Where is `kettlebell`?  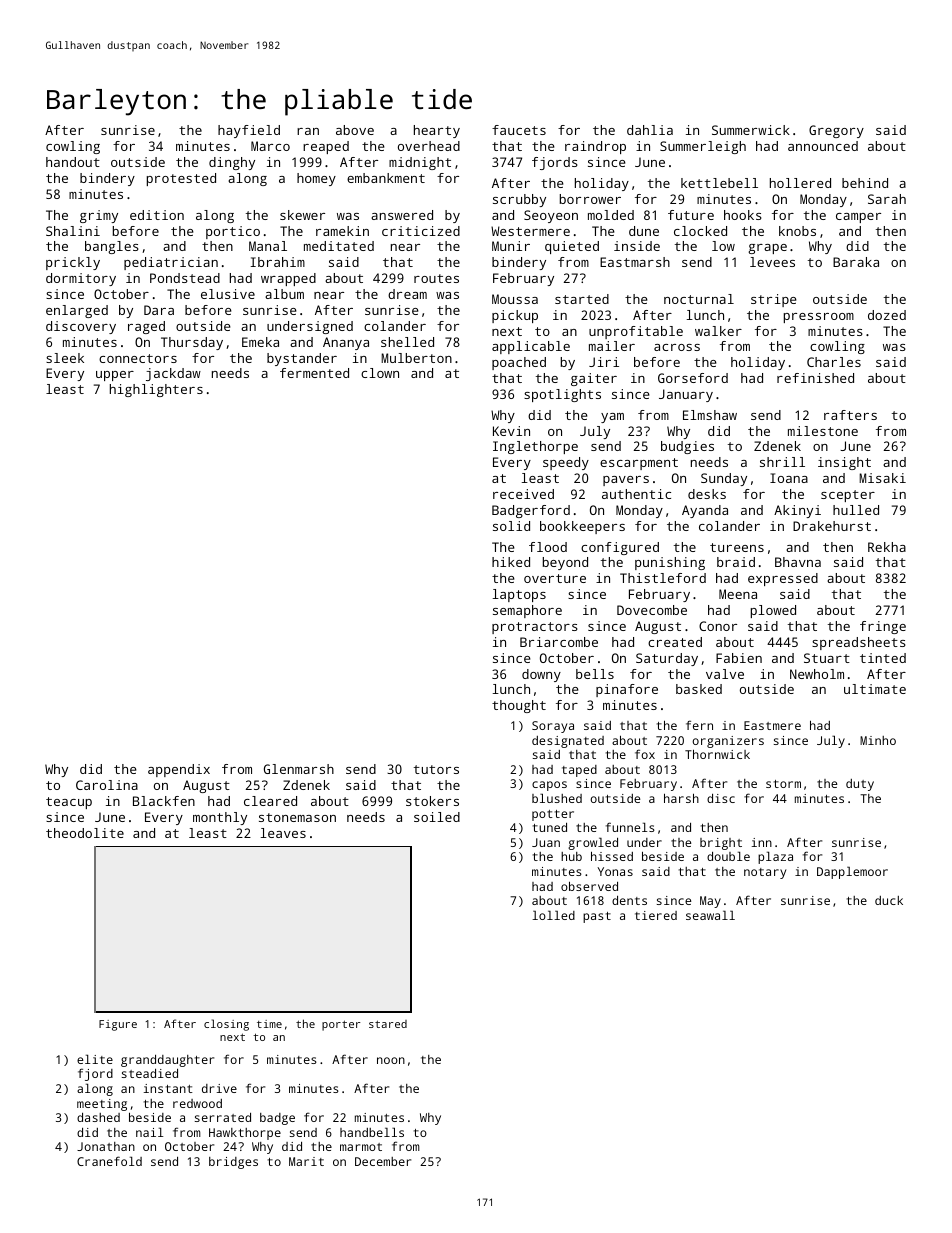
kettlebell is located at coordinates (719, 183).
